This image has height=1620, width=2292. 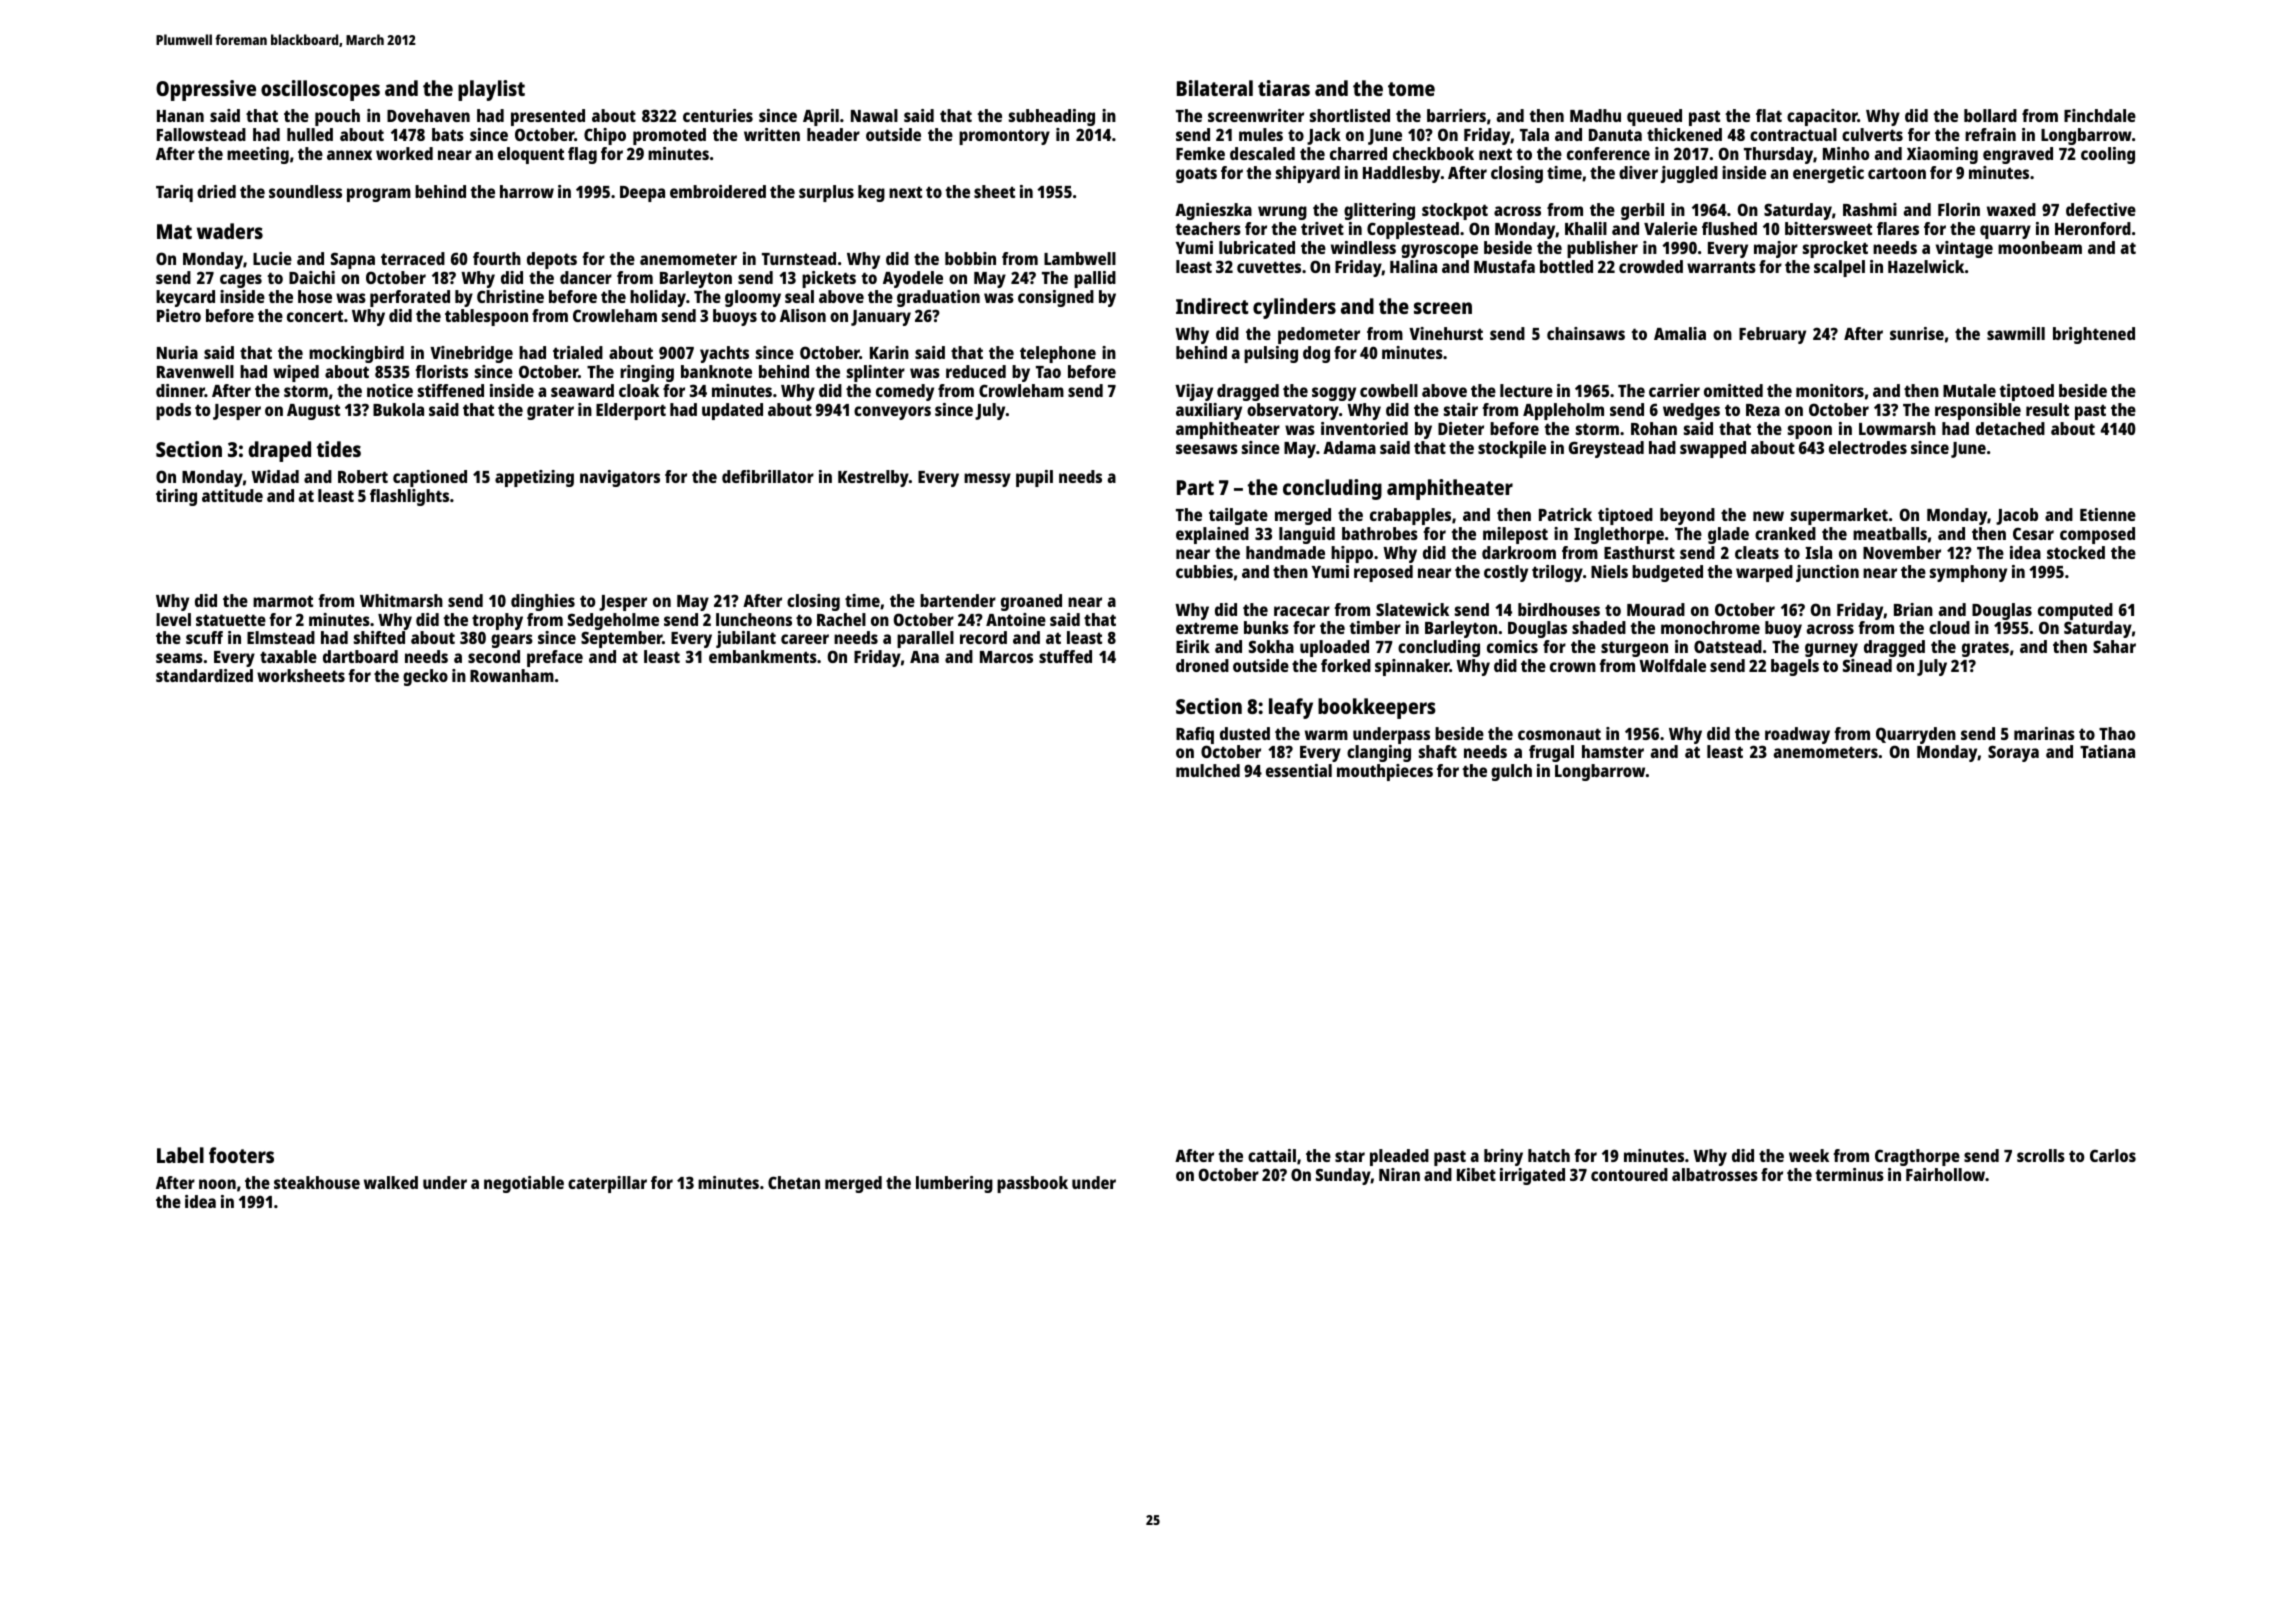 What do you see at coordinates (425, 677) in the image?
I see `gecko` at bounding box center [425, 677].
